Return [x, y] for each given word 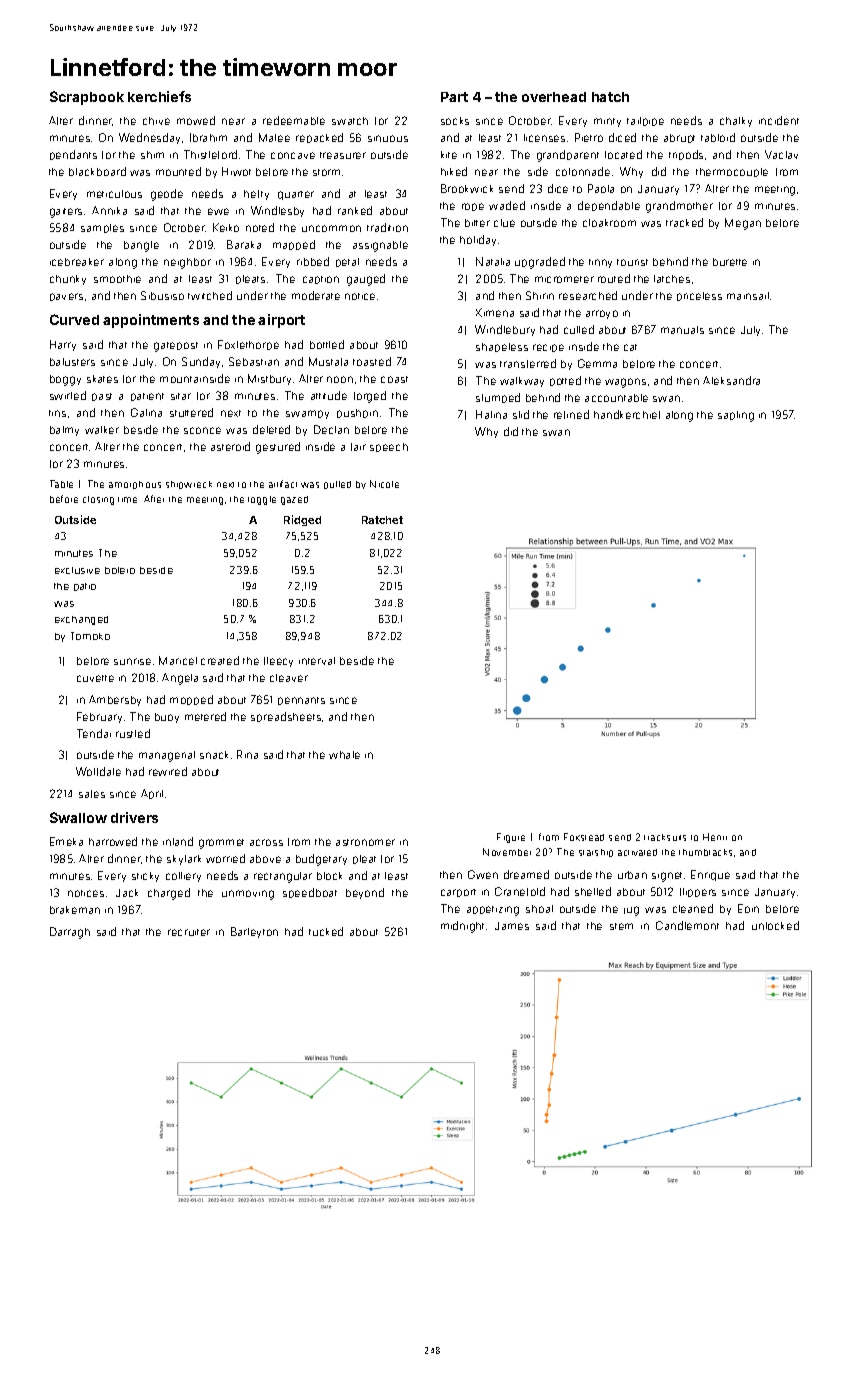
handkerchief [627, 414]
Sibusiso [162, 295]
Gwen [483, 874]
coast [394, 379]
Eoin [748, 908]
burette [730, 262]
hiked [454, 171]
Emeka [66, 841]
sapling [736, 416]
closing [98, 500]
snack [214, 755]
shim [152, 155]
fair [358, 447]
